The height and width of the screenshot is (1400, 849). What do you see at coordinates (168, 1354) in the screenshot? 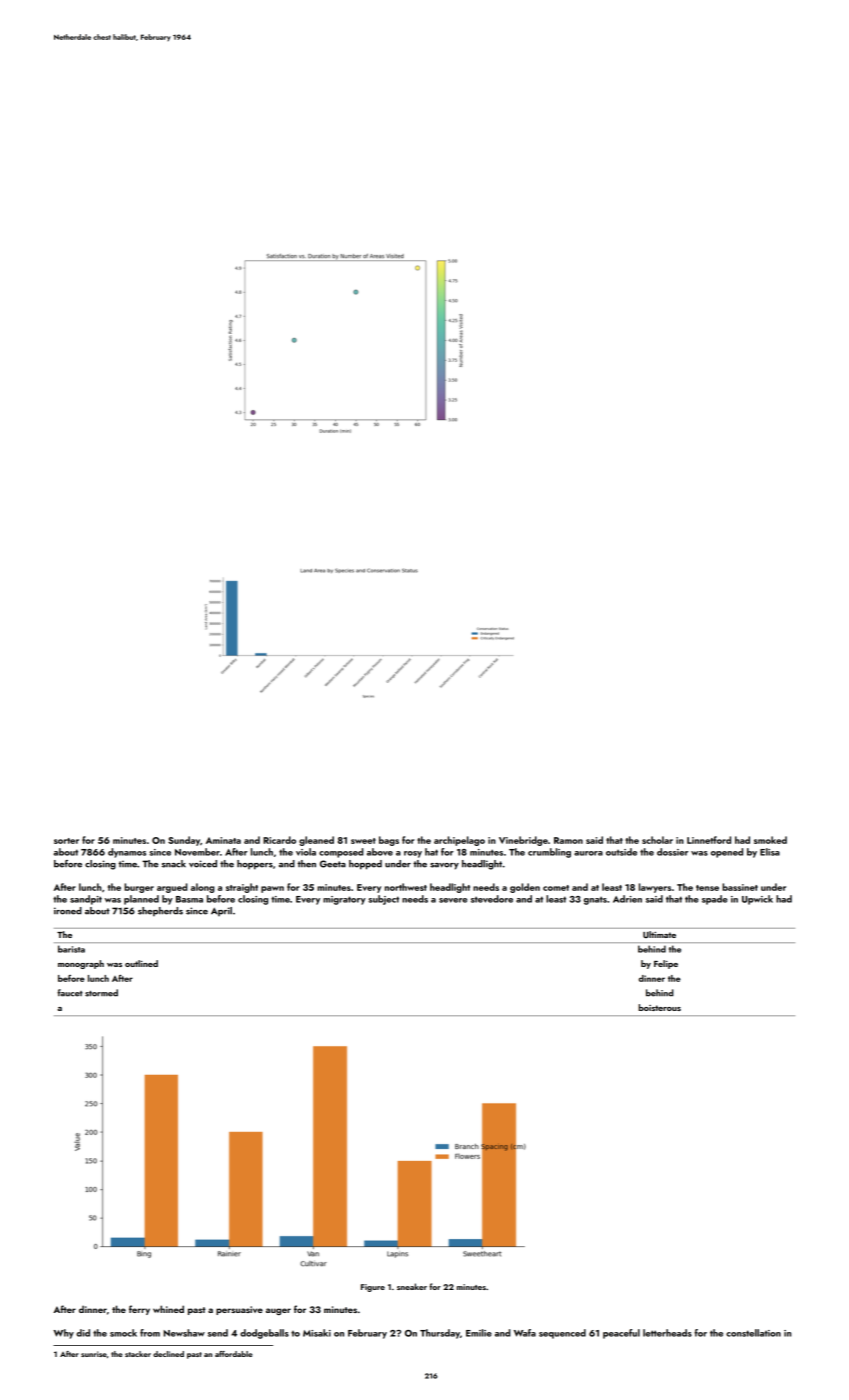
I see `declined` at bounding box center [168, 1354].
